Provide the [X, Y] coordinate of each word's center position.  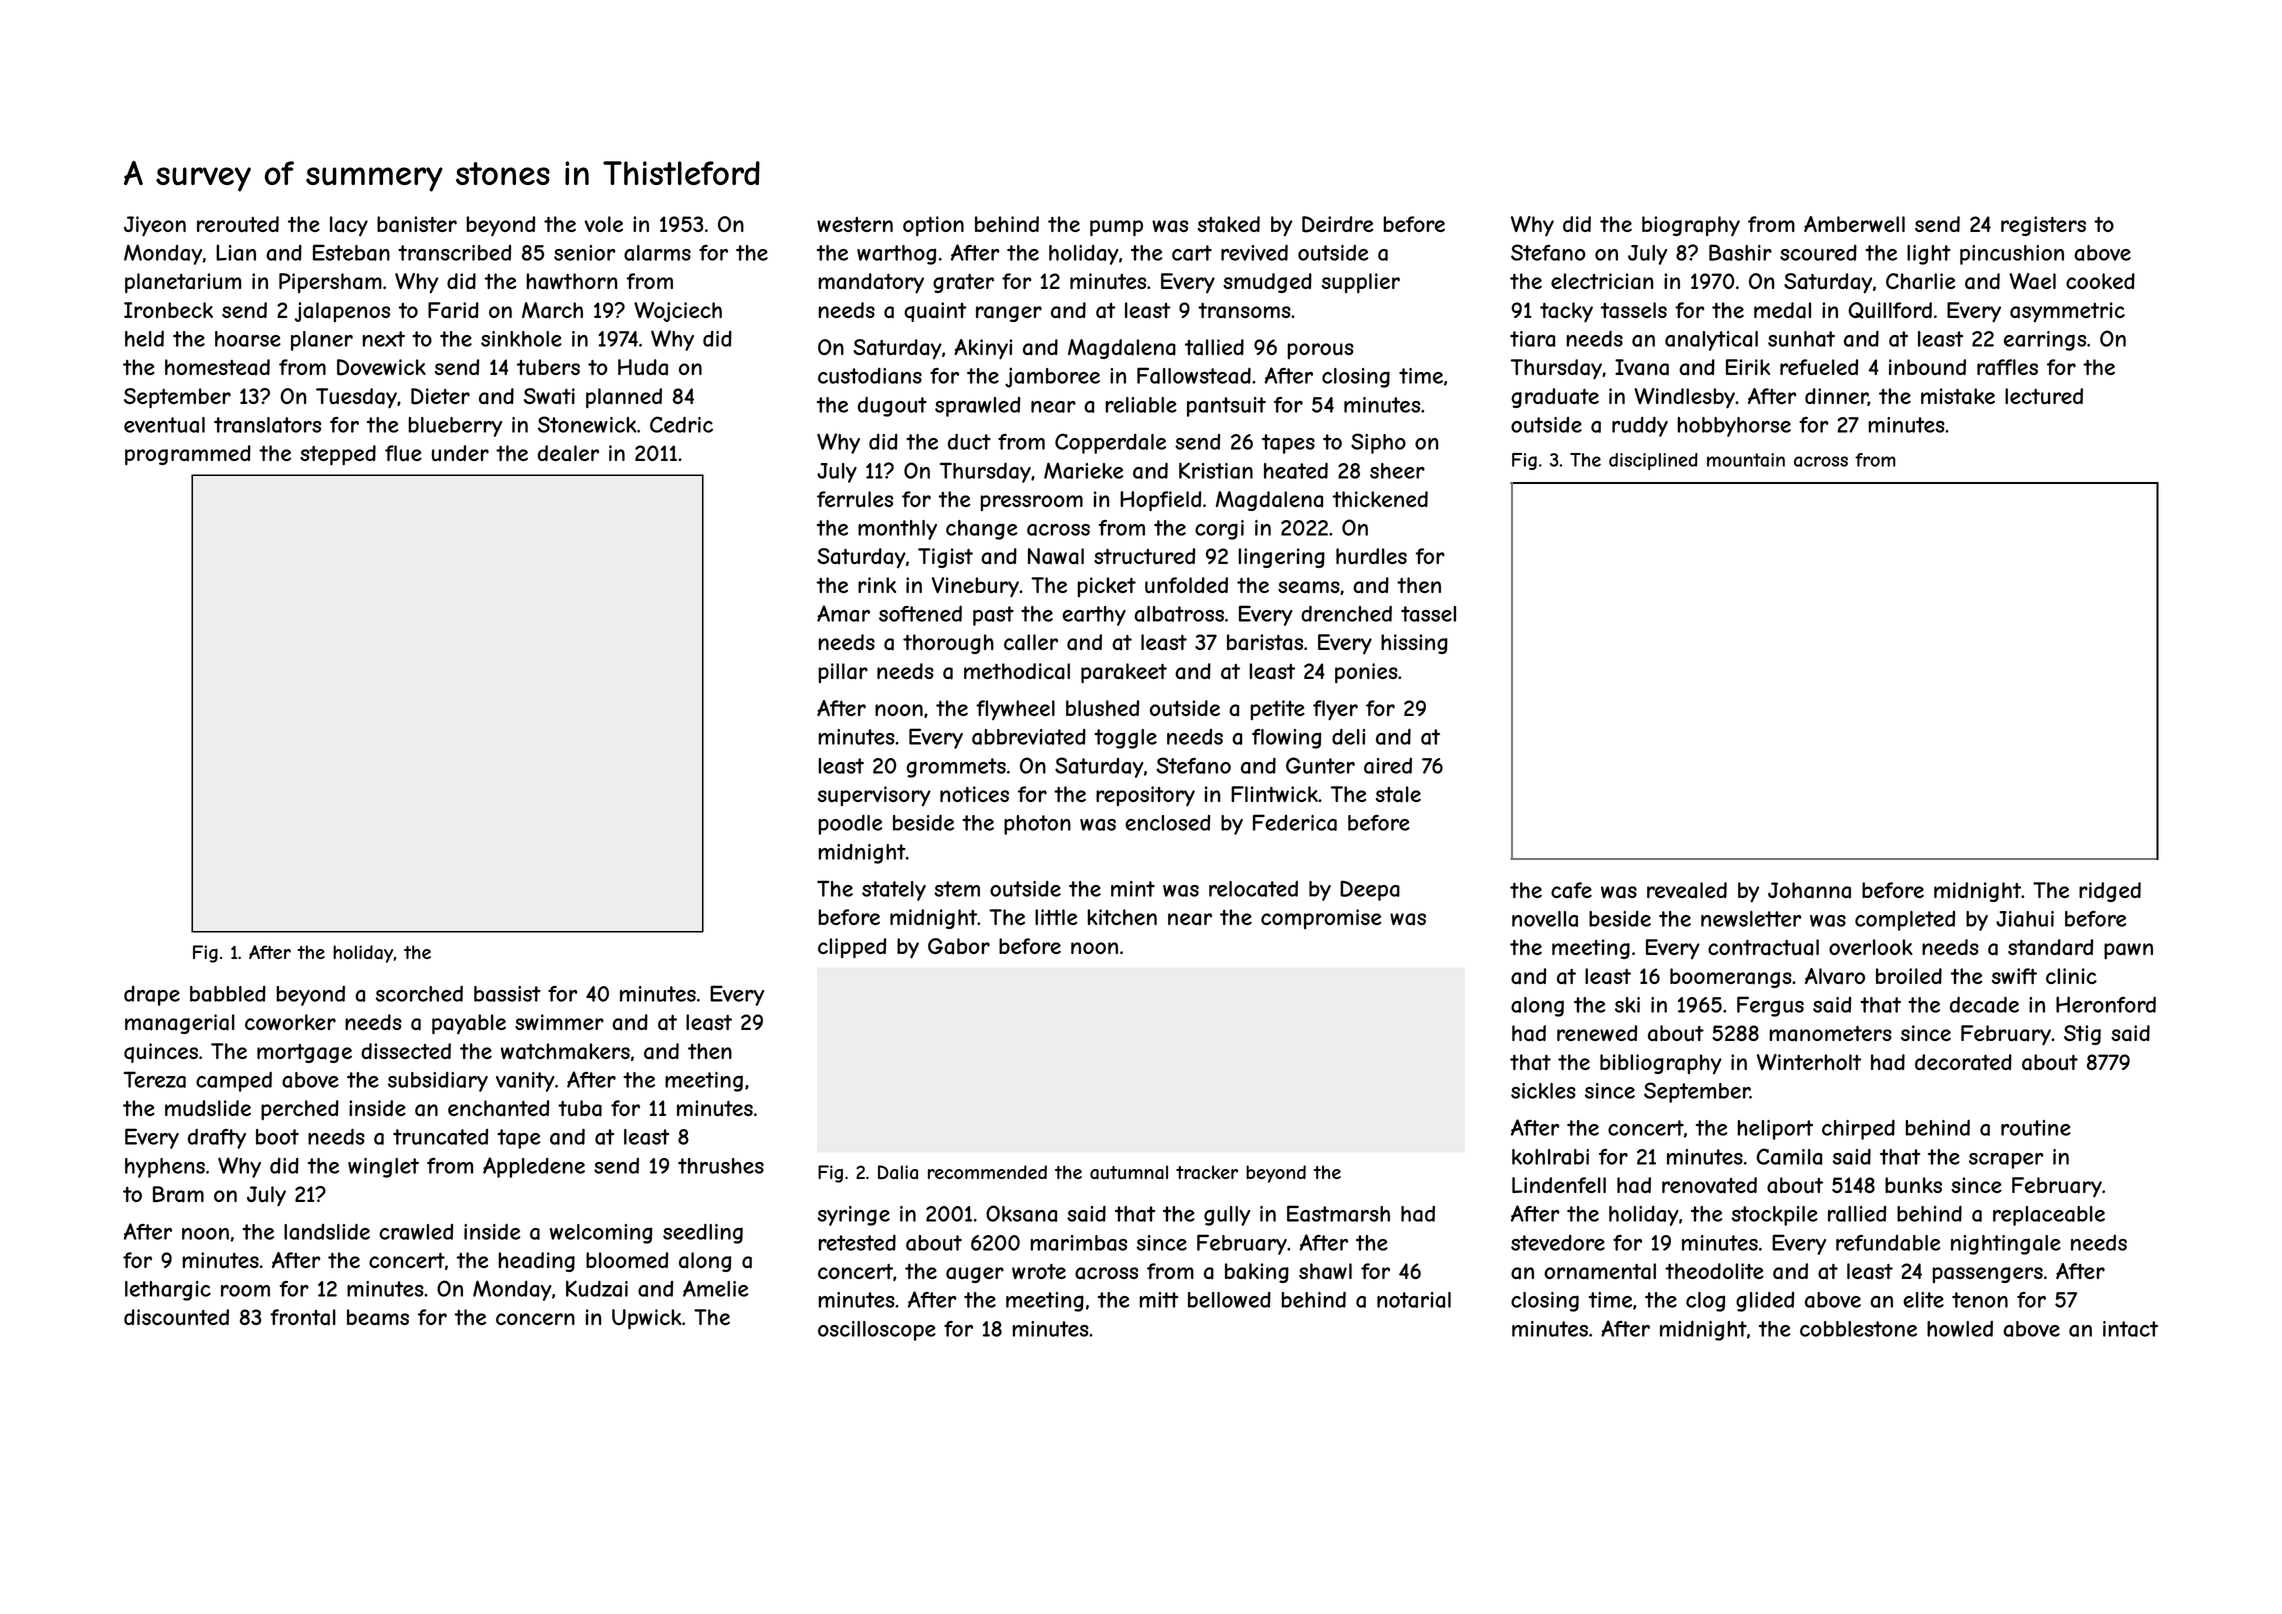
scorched [419, 993]
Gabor [959, 946]
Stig [2082, 1035]
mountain [1746, 460]
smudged [1267, 283]
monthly [897, 530]
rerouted [238, 224]
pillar [843, 673]
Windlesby [1684, 398]
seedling [703, 1233]
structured [1144, 556]
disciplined [1653, 461]
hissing [1414, 644]
